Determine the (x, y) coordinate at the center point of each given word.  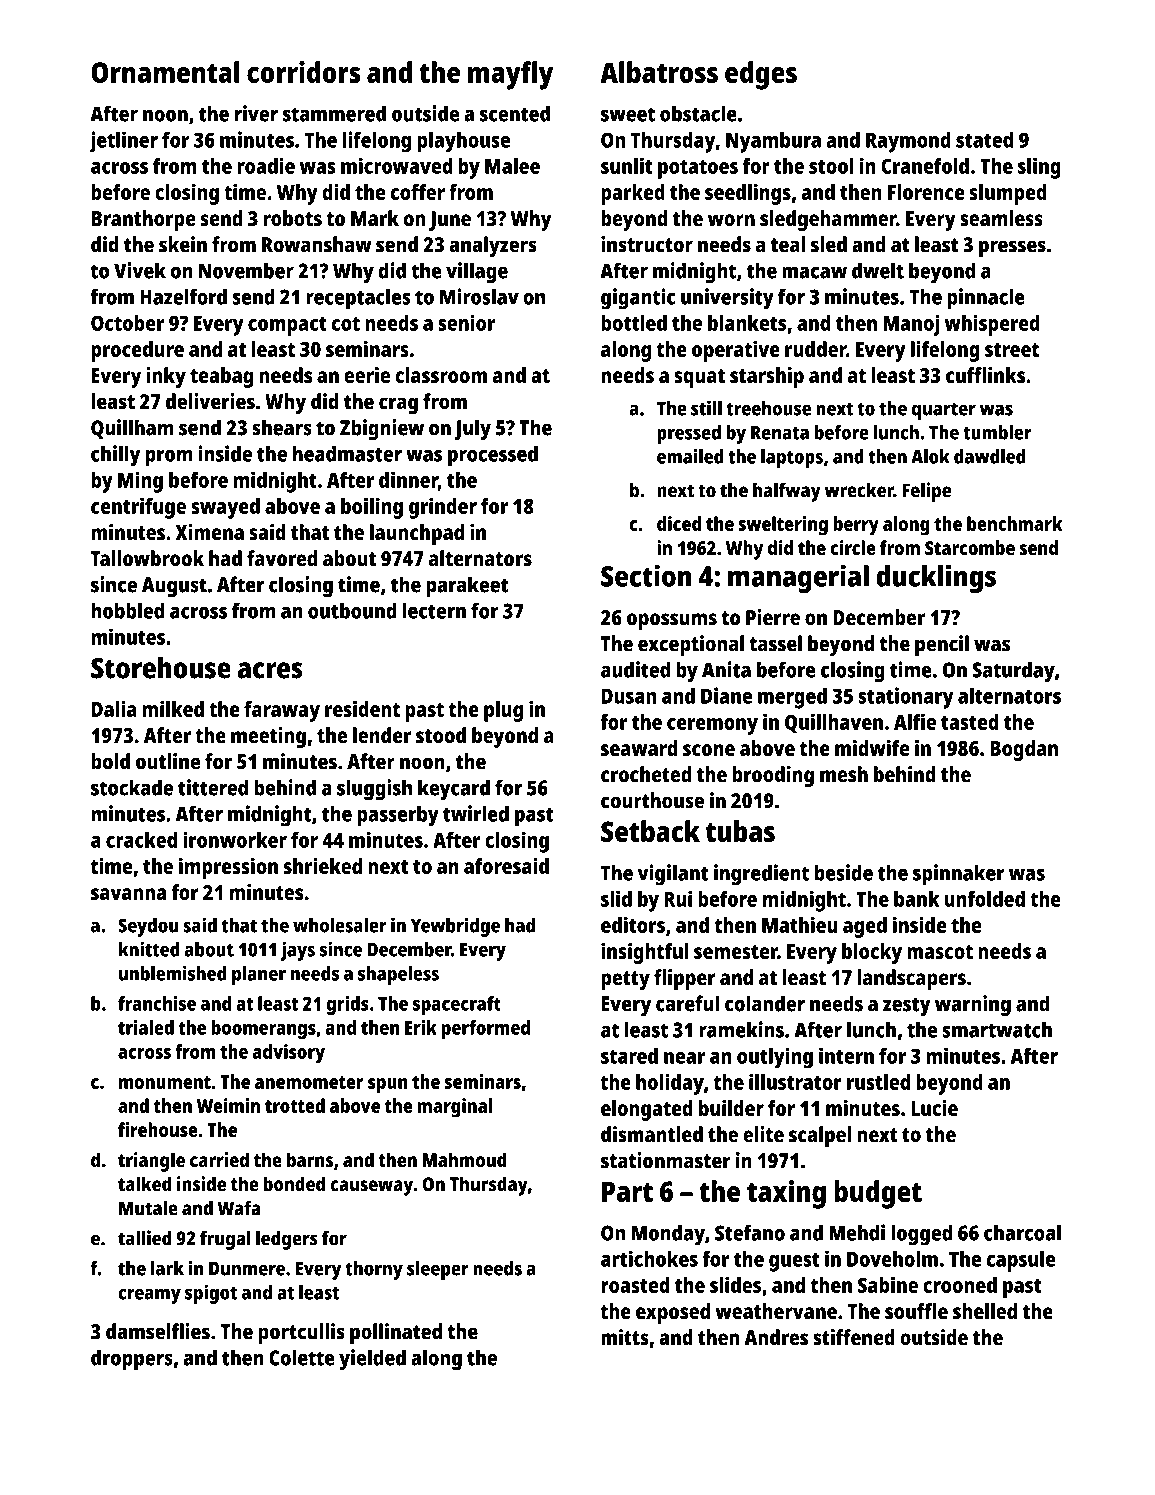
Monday (668, 1235)
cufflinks (985, 375)
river (256, 113)
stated (984, 140)
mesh (844, 774)
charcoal (1022, 1232)
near (684, 1058)
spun (388, 1086)
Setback (650, 831)
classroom (441, 375)
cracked (141, 840)
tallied (145, 1238)
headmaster (347, 453)
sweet (628, 114)
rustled (878, 1082)
